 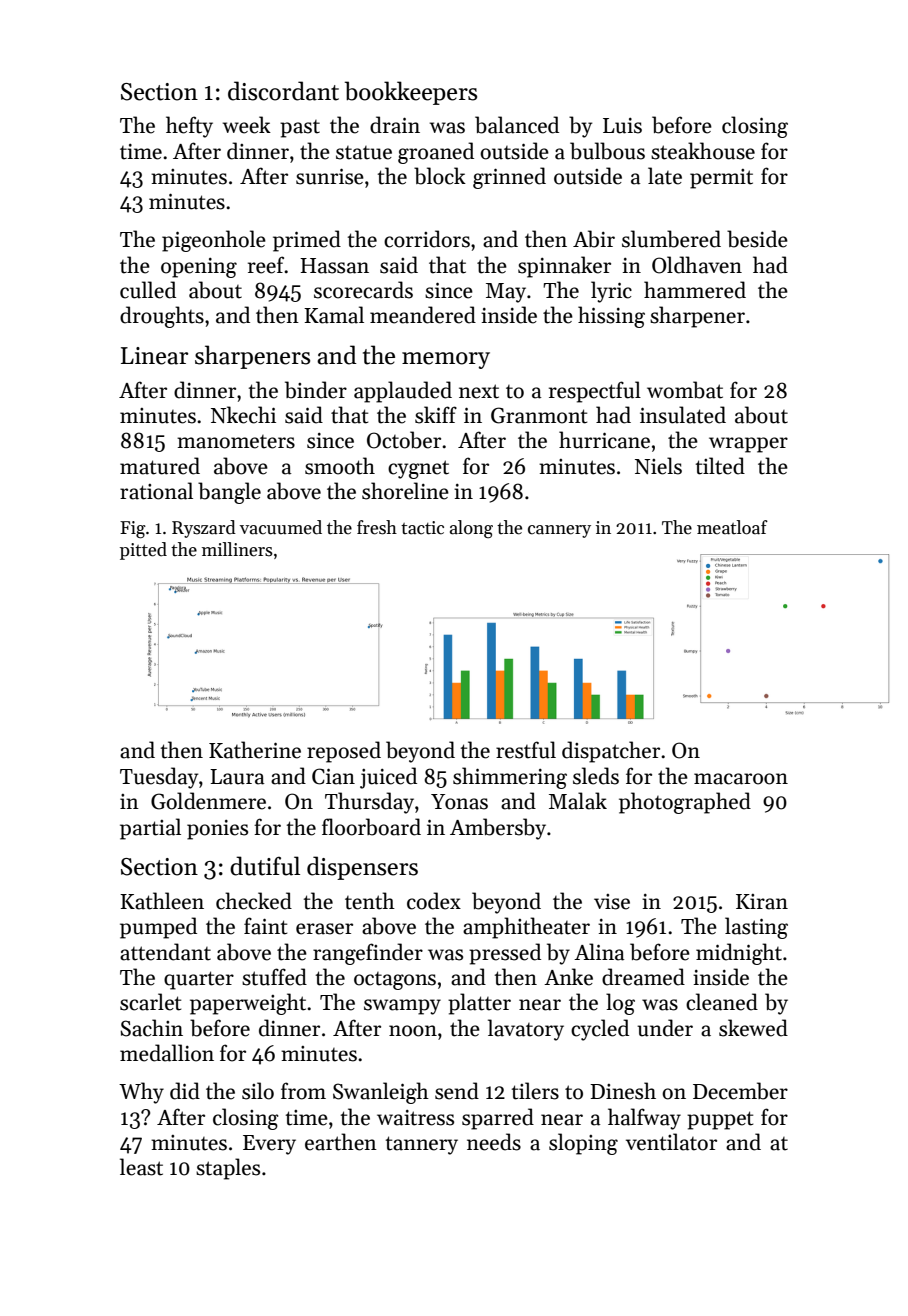 I want to click on scarlet, so click(x=150, y=1002).
